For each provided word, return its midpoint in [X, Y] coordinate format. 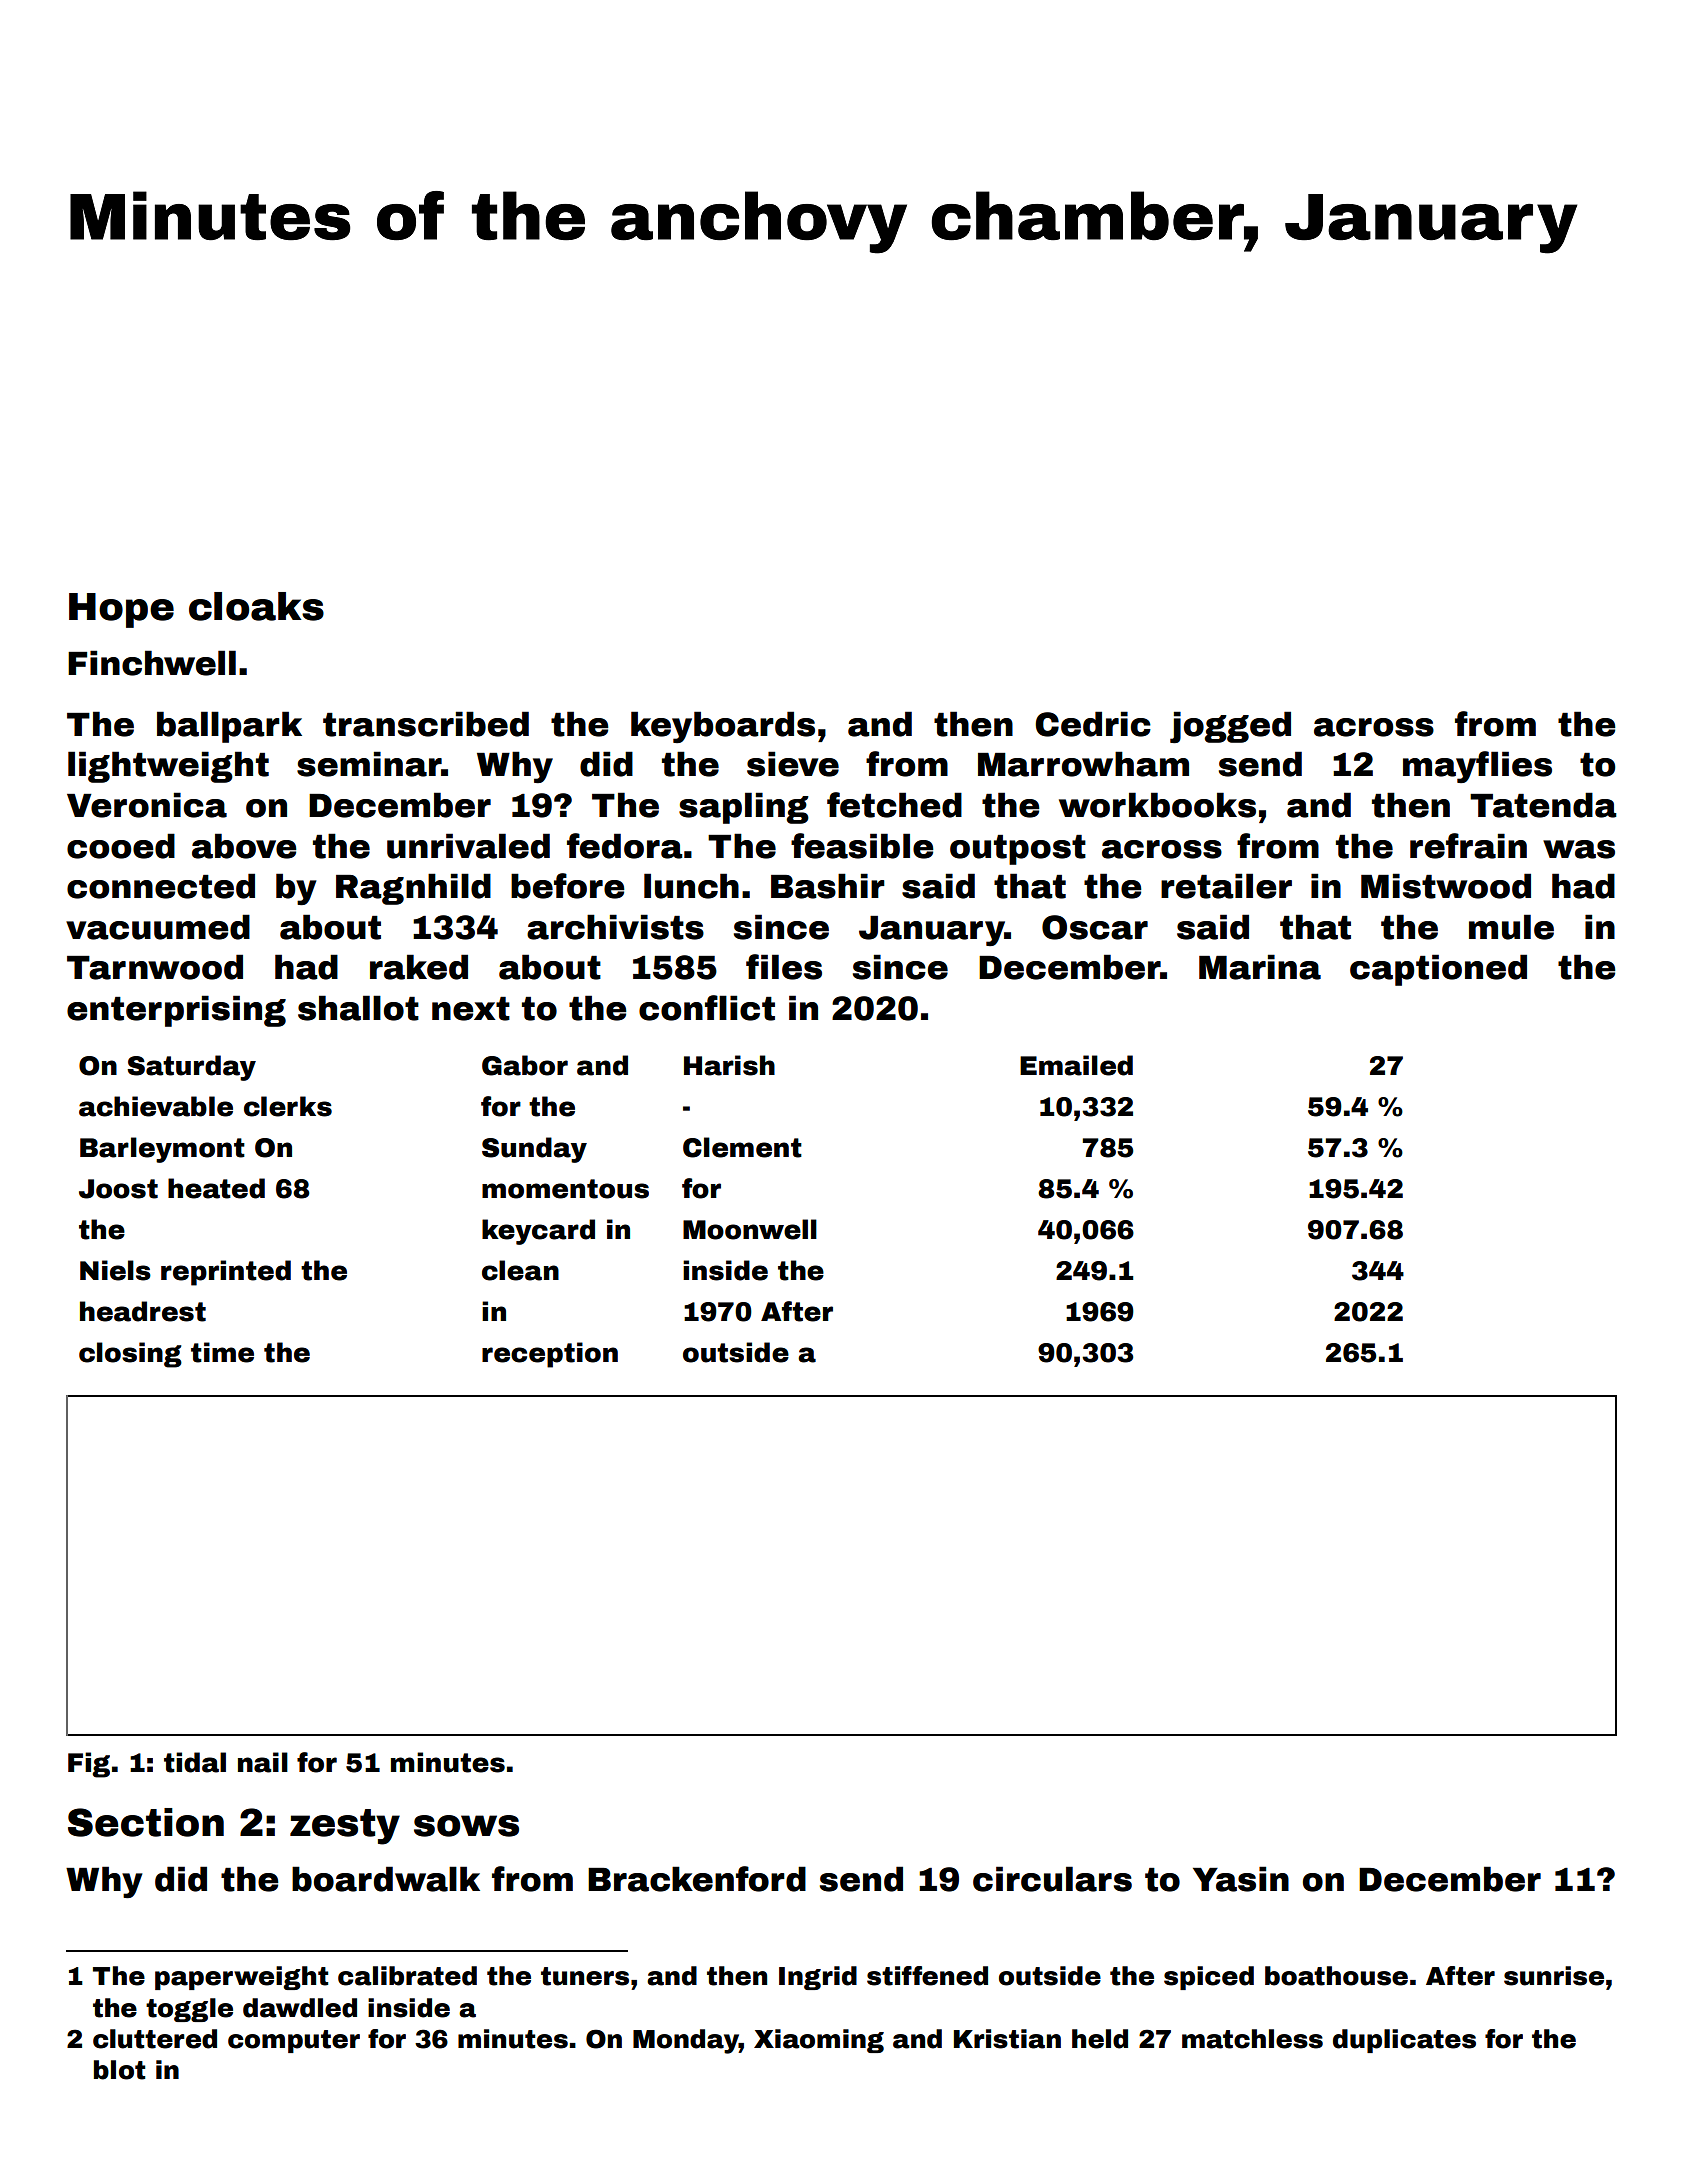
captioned [1438, 970]
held [1100, 2039]
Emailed [1076, 1065]
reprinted [226, 1273]
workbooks [1157, 805]
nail [263, 1762]
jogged [1230, 727]
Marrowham [1083, 764]
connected [161, 886]
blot [119, 2070]
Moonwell [750, 1229]
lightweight [168, 767]
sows [466, 1826]
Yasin [1241, 1879]
